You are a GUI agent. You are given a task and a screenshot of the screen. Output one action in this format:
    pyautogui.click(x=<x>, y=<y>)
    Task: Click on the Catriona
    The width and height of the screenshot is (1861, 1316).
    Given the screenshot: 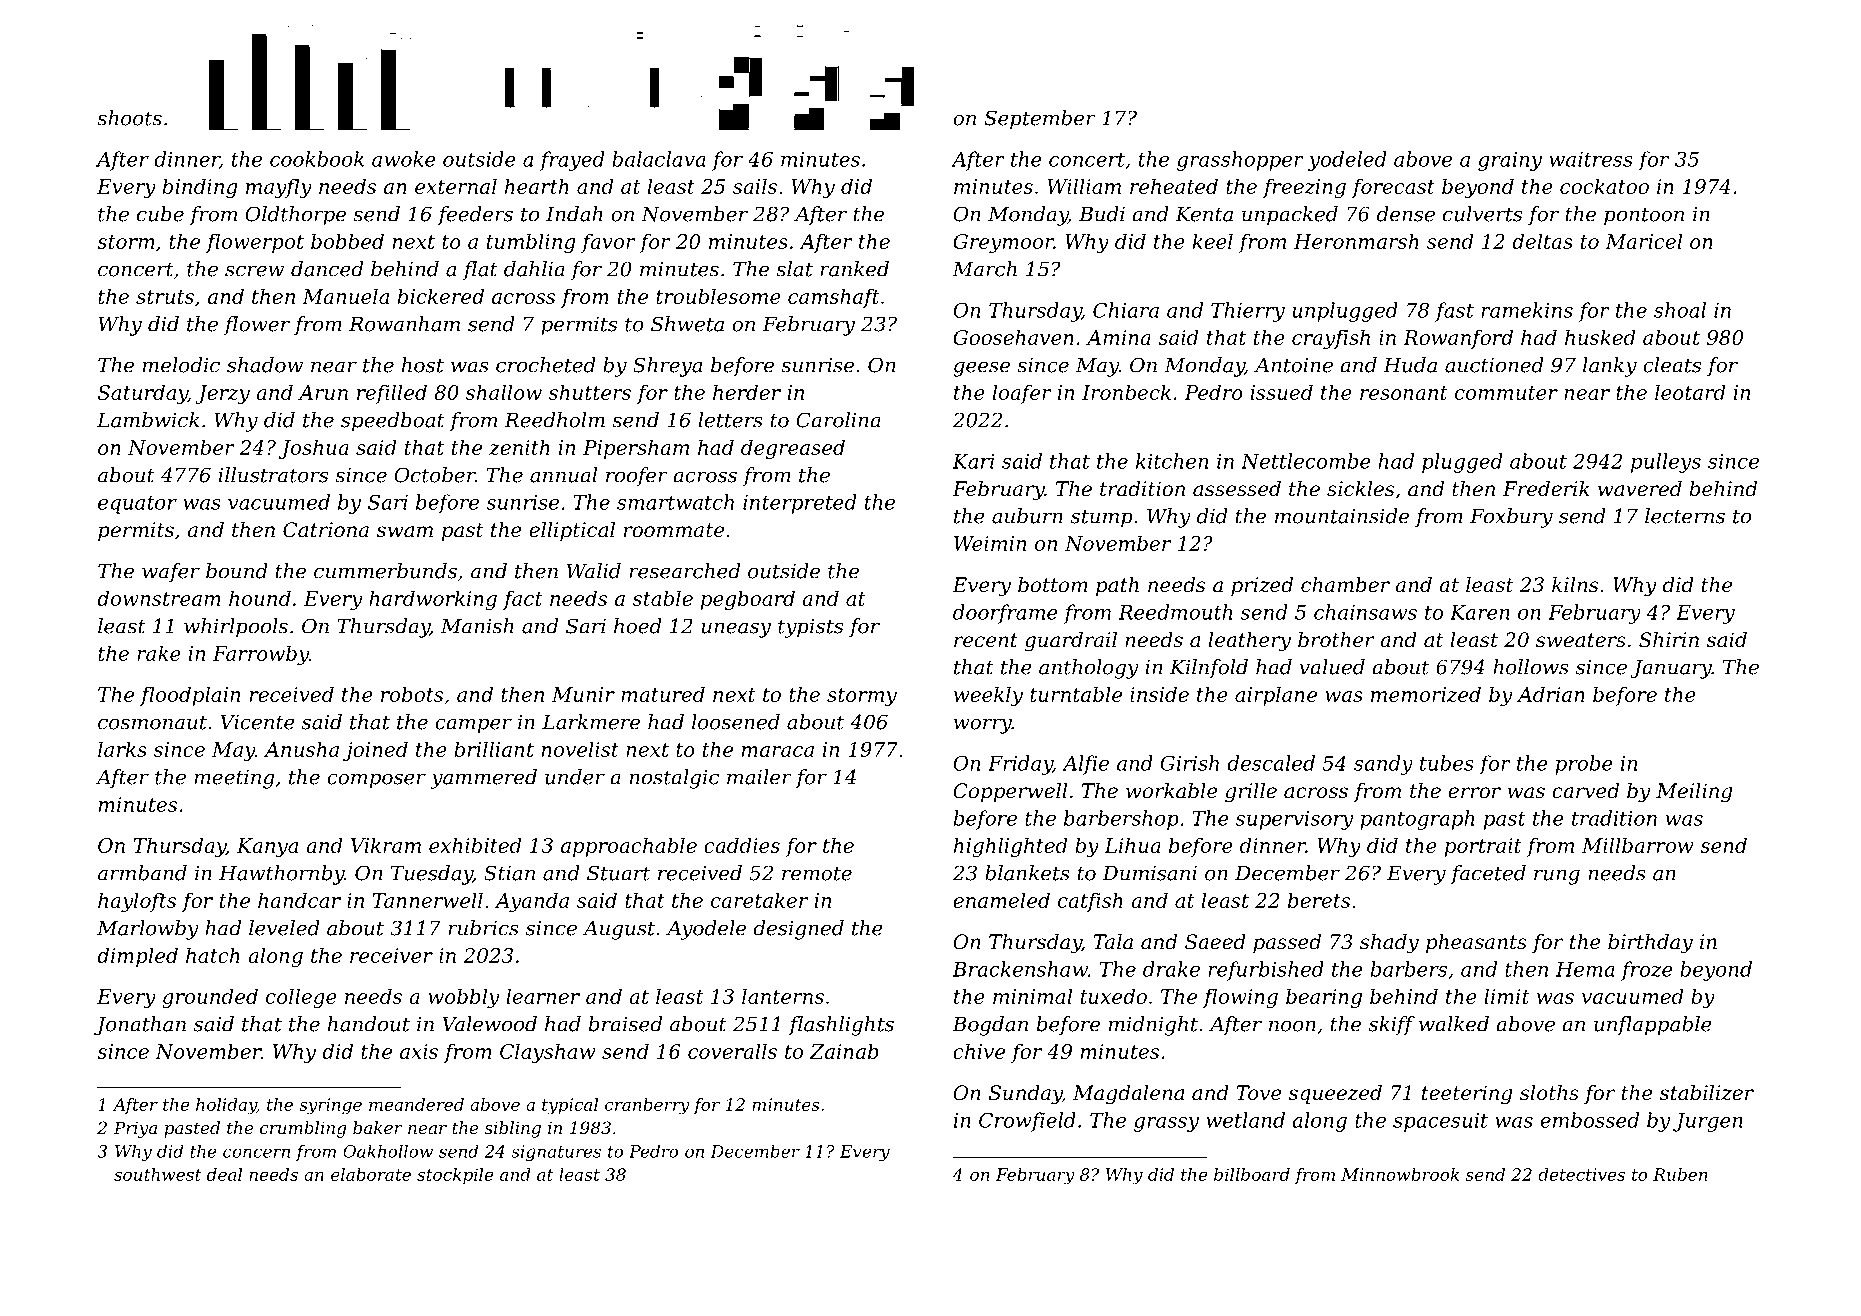 What is the action you would take?
    pyautogui.click(x=326, y=530)
